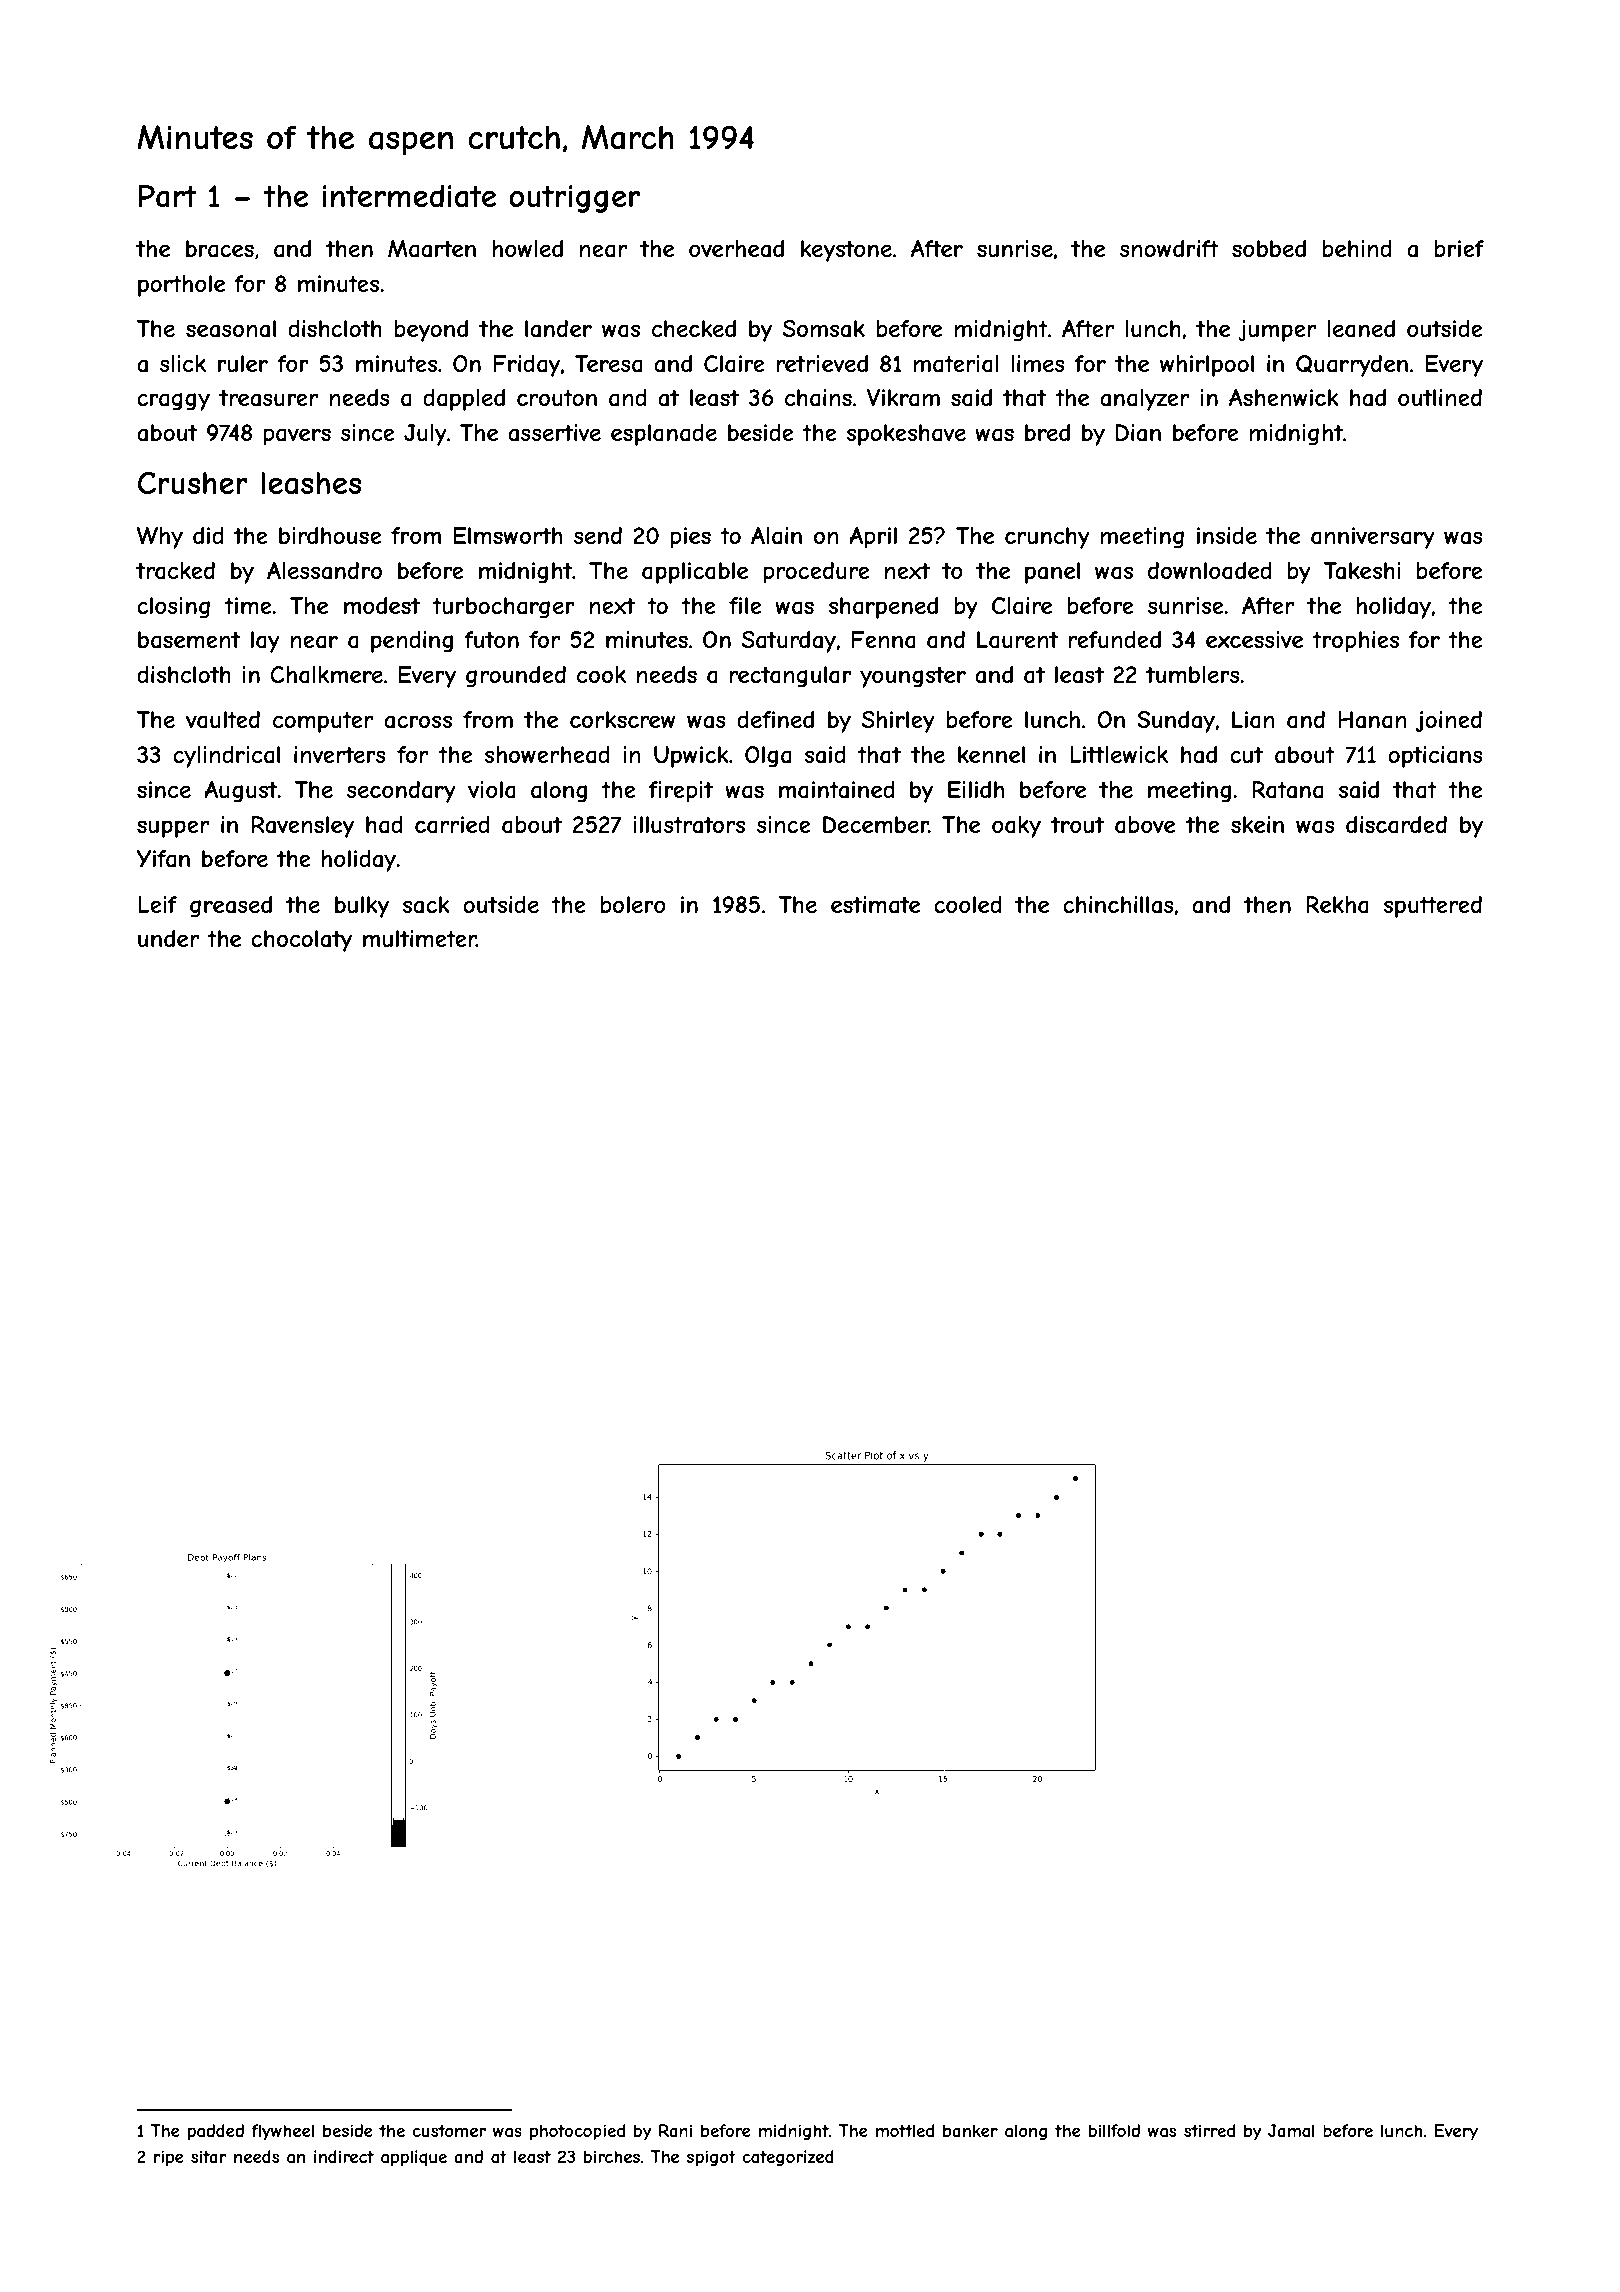 This document has height=2292, width=1620. I want to click on sitar, so click(209, 2156).
